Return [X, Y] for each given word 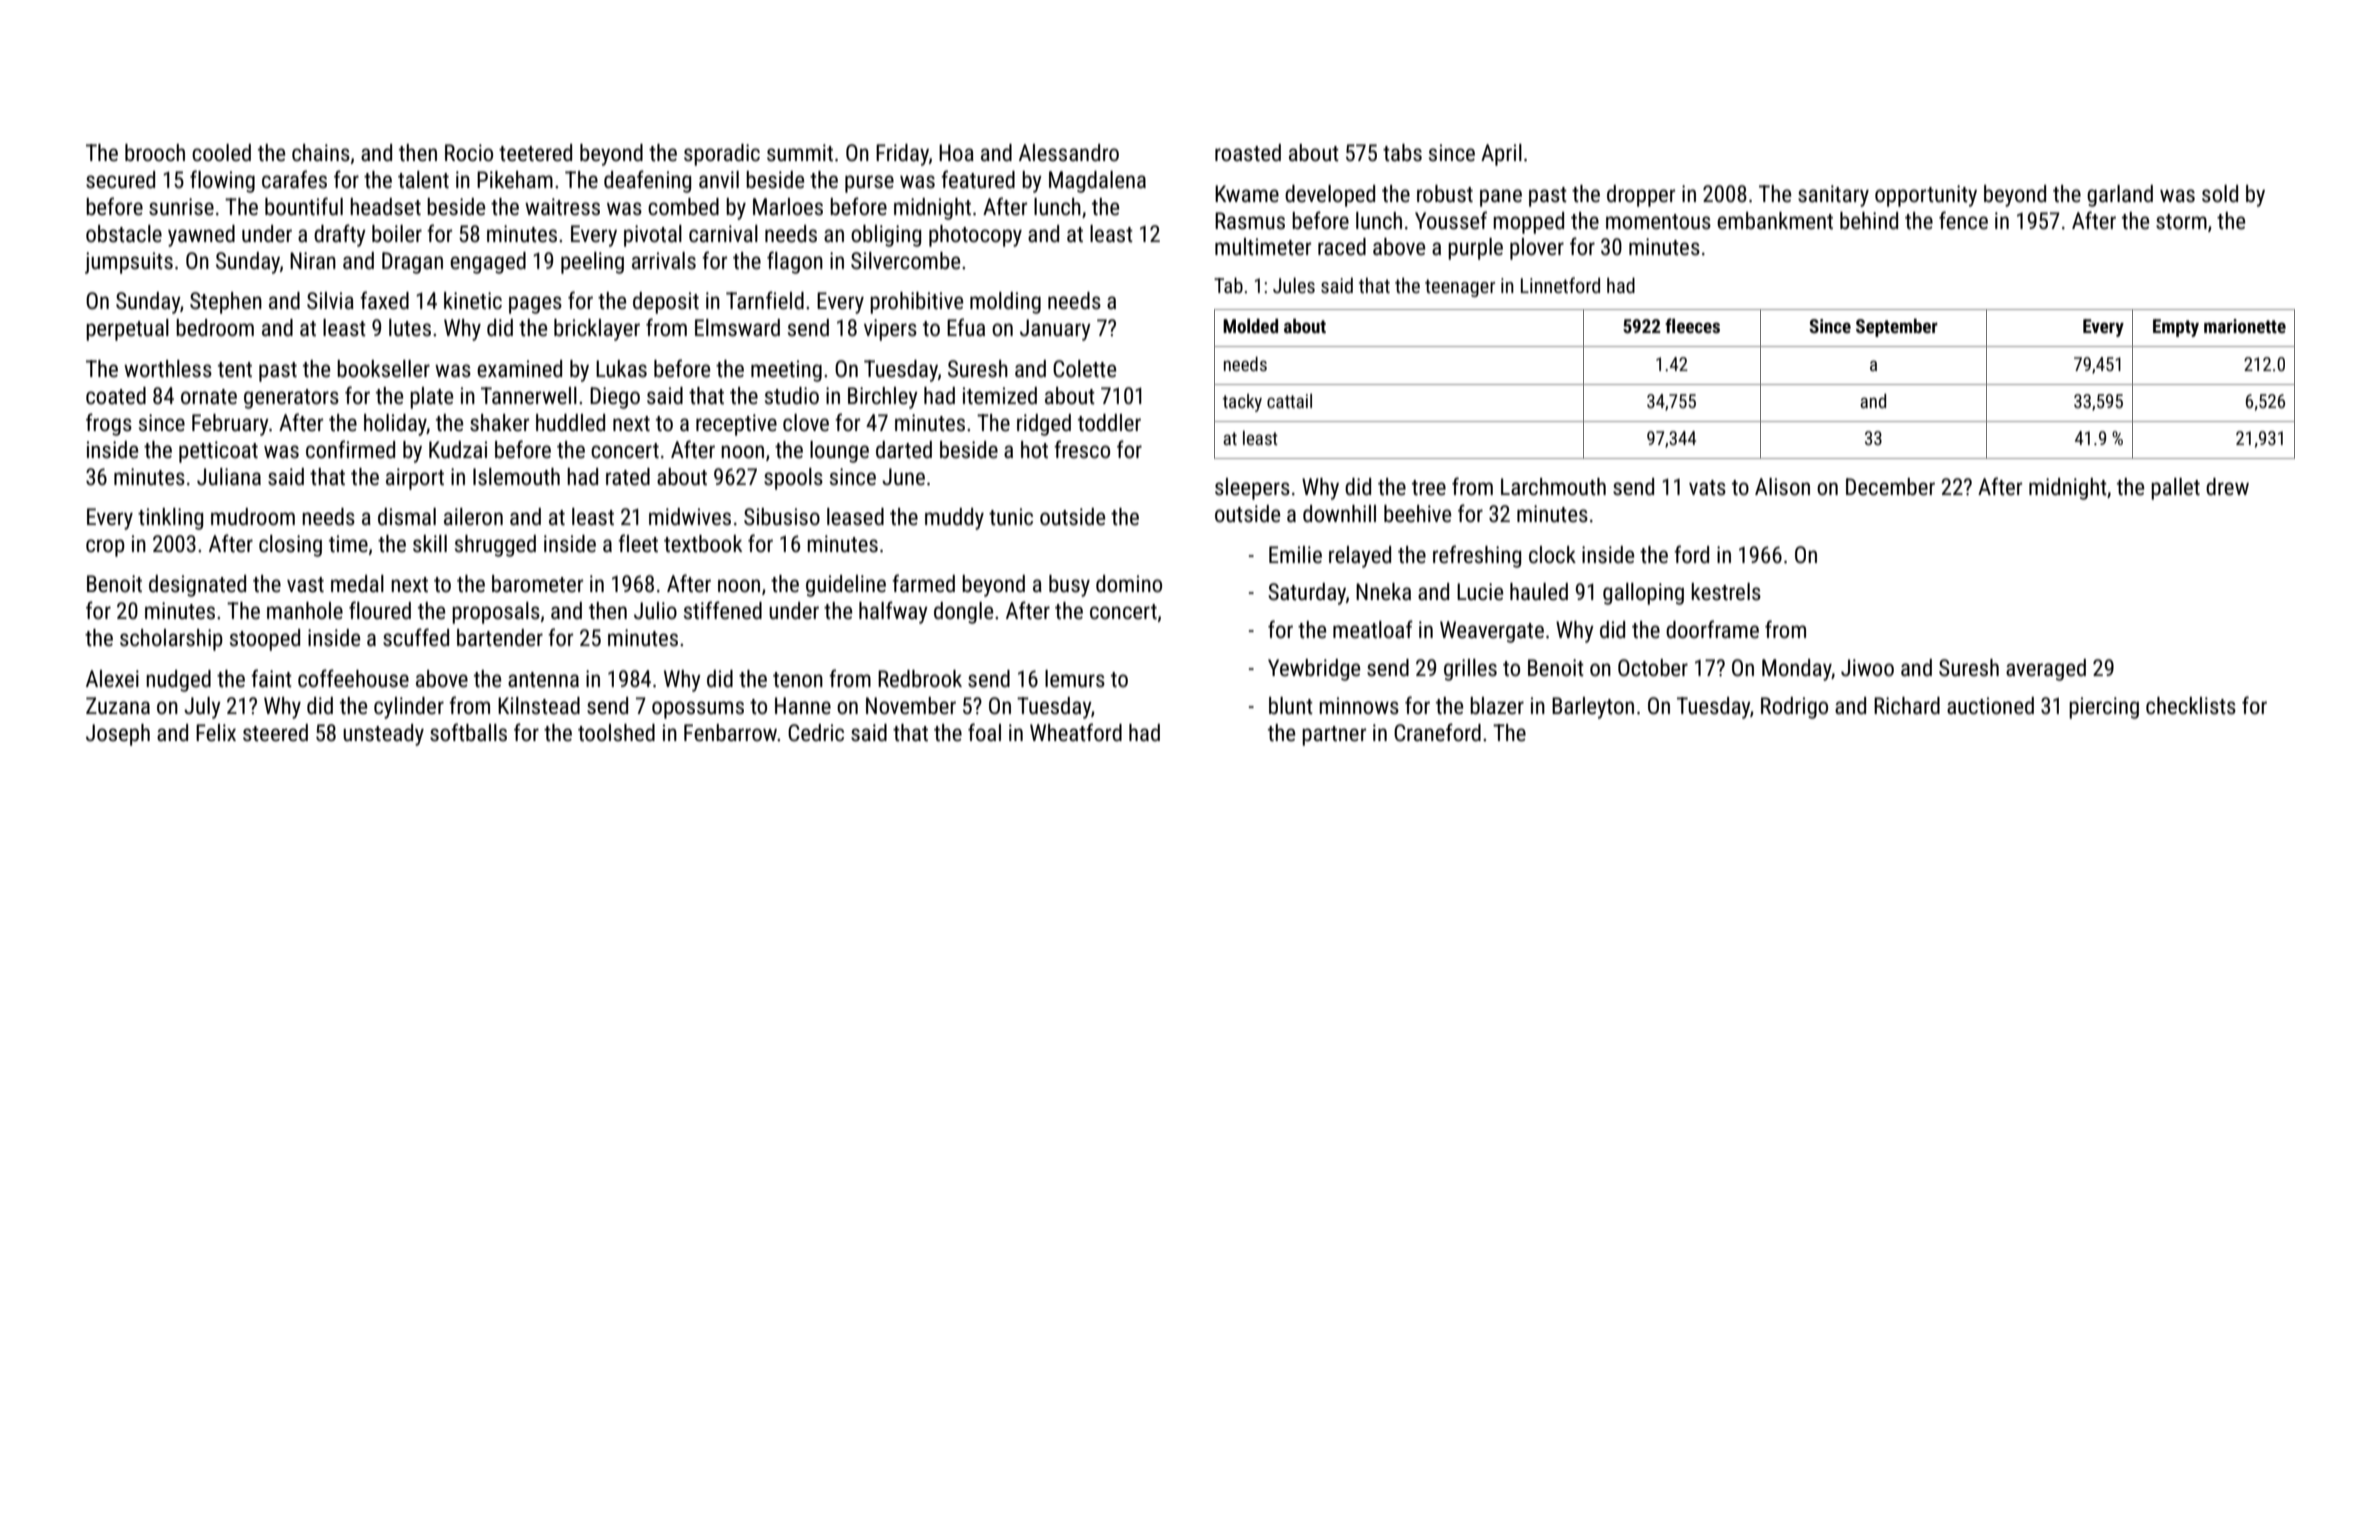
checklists [2191, 706]
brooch [155, 153]
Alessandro [1069, 153]
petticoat [218, 452]
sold [2220, 194]
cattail [1289, 401]
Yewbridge [1314, 670]
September [1897, 327]
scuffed [416, 637]
